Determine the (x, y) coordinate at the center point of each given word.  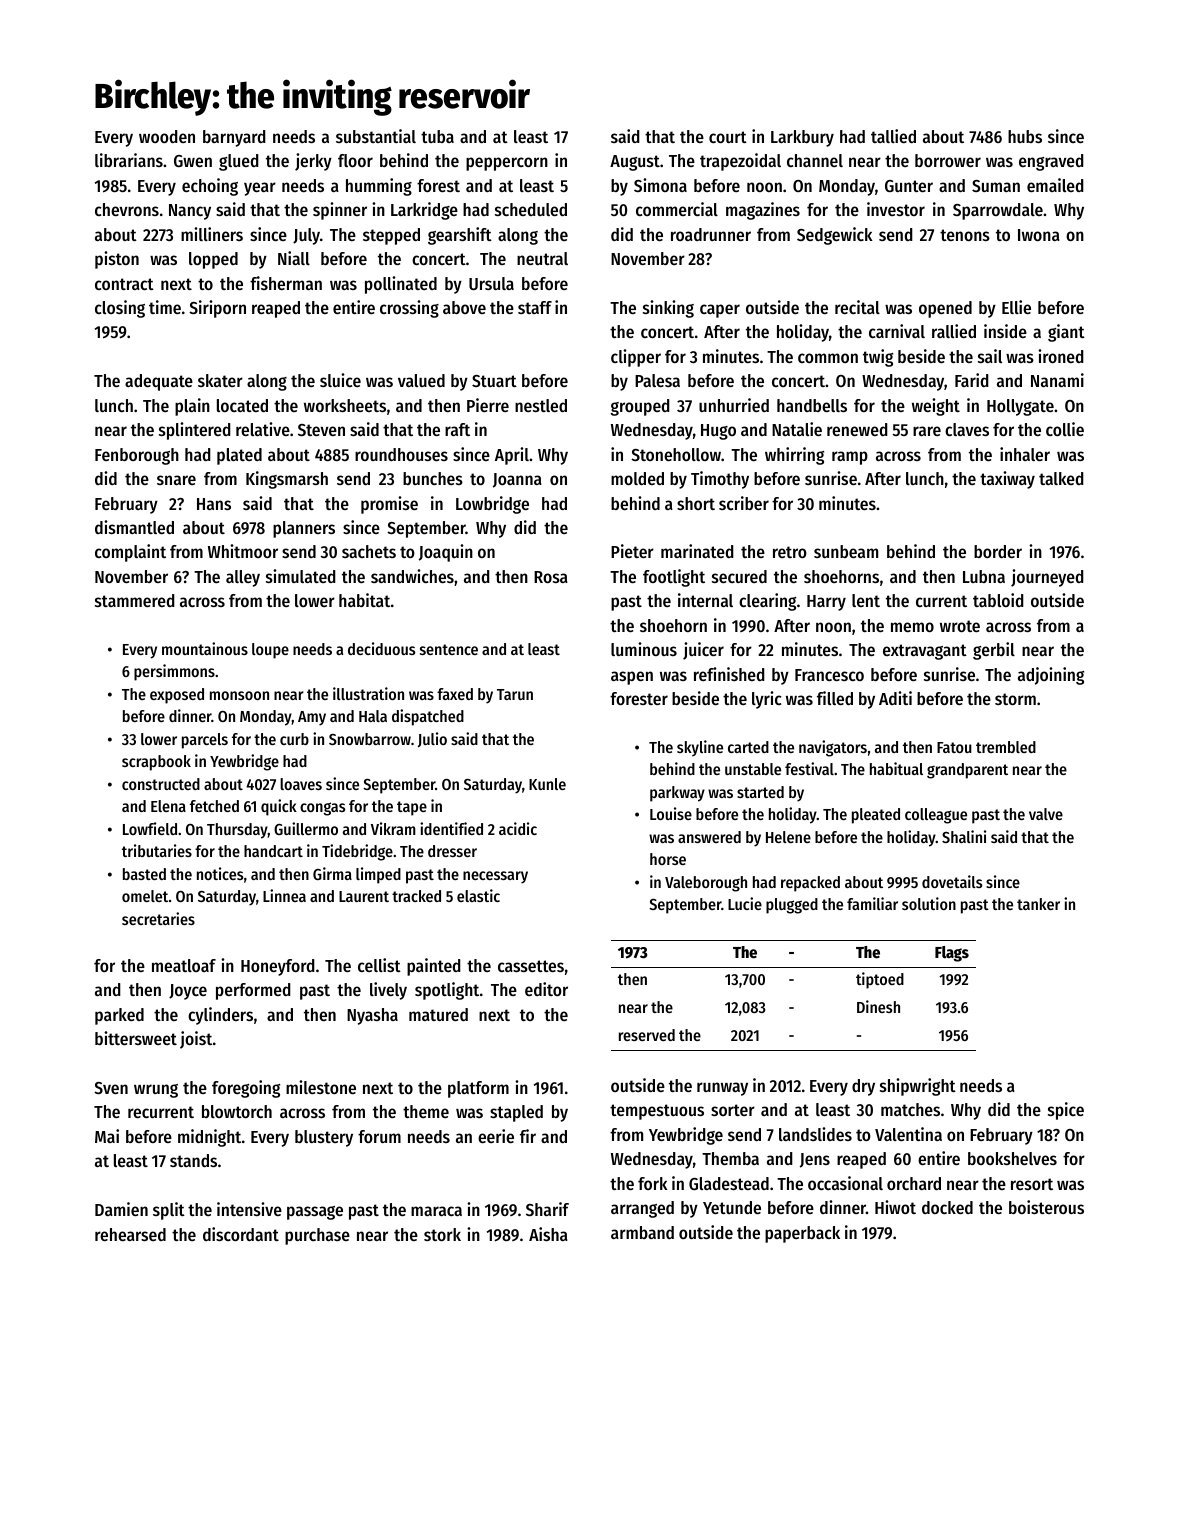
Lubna (984, 576)
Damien (121, 1209)
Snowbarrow (370, 739)
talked (1061, 478)
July (306, 236)
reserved (647, 1035)
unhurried (734, 405)
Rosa (551, 577)
